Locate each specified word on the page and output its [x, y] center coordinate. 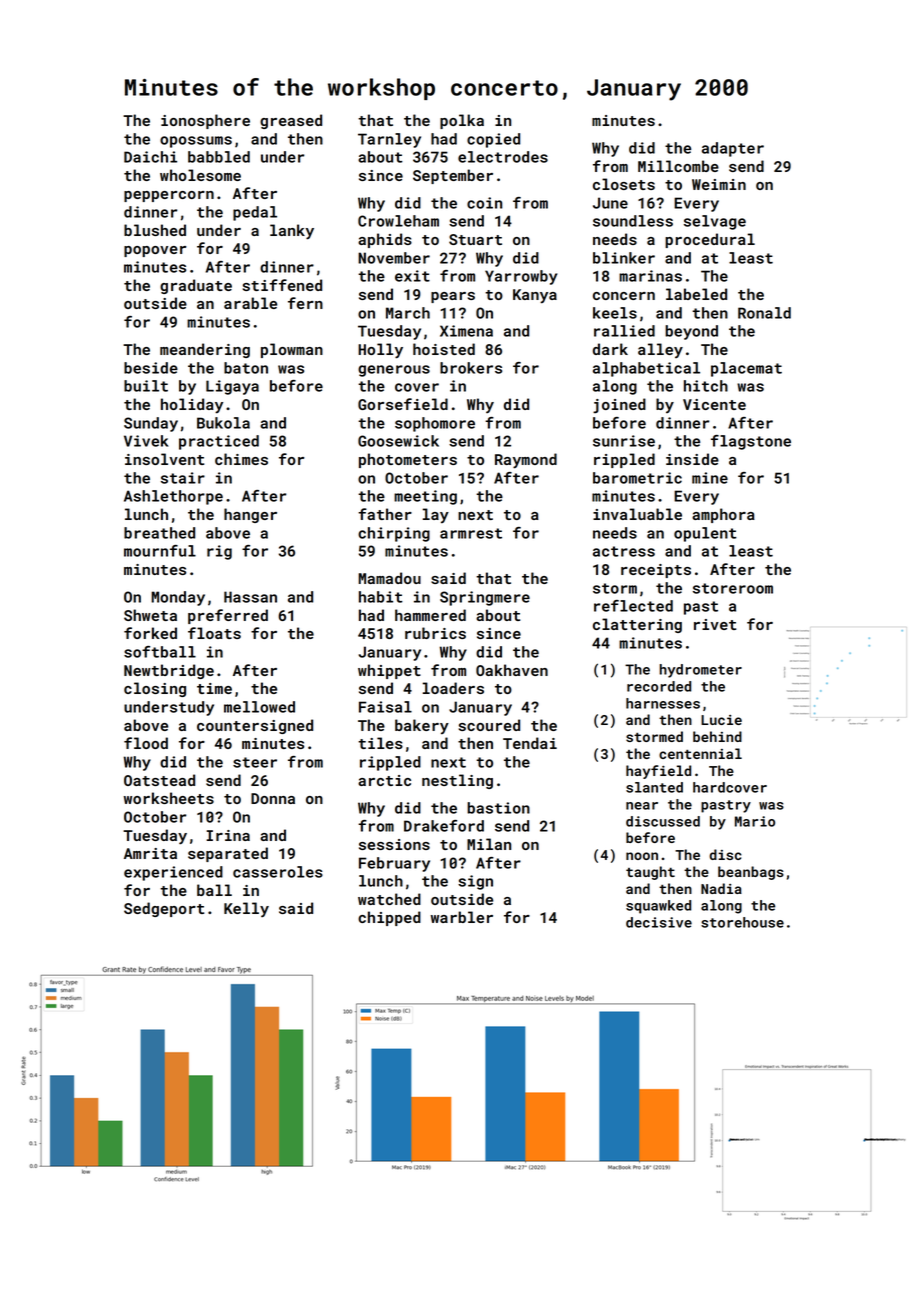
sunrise [624, 441]
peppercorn [169, 196]
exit [412, 276]
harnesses [663, 703]
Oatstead [159, 780]
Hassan [250, 597]
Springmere [485, 598]
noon [642, 856]
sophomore [435, 424]
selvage [715, 222]
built [146, 386]
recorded [659, 686]
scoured [489, 725]
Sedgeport [164, 909]
